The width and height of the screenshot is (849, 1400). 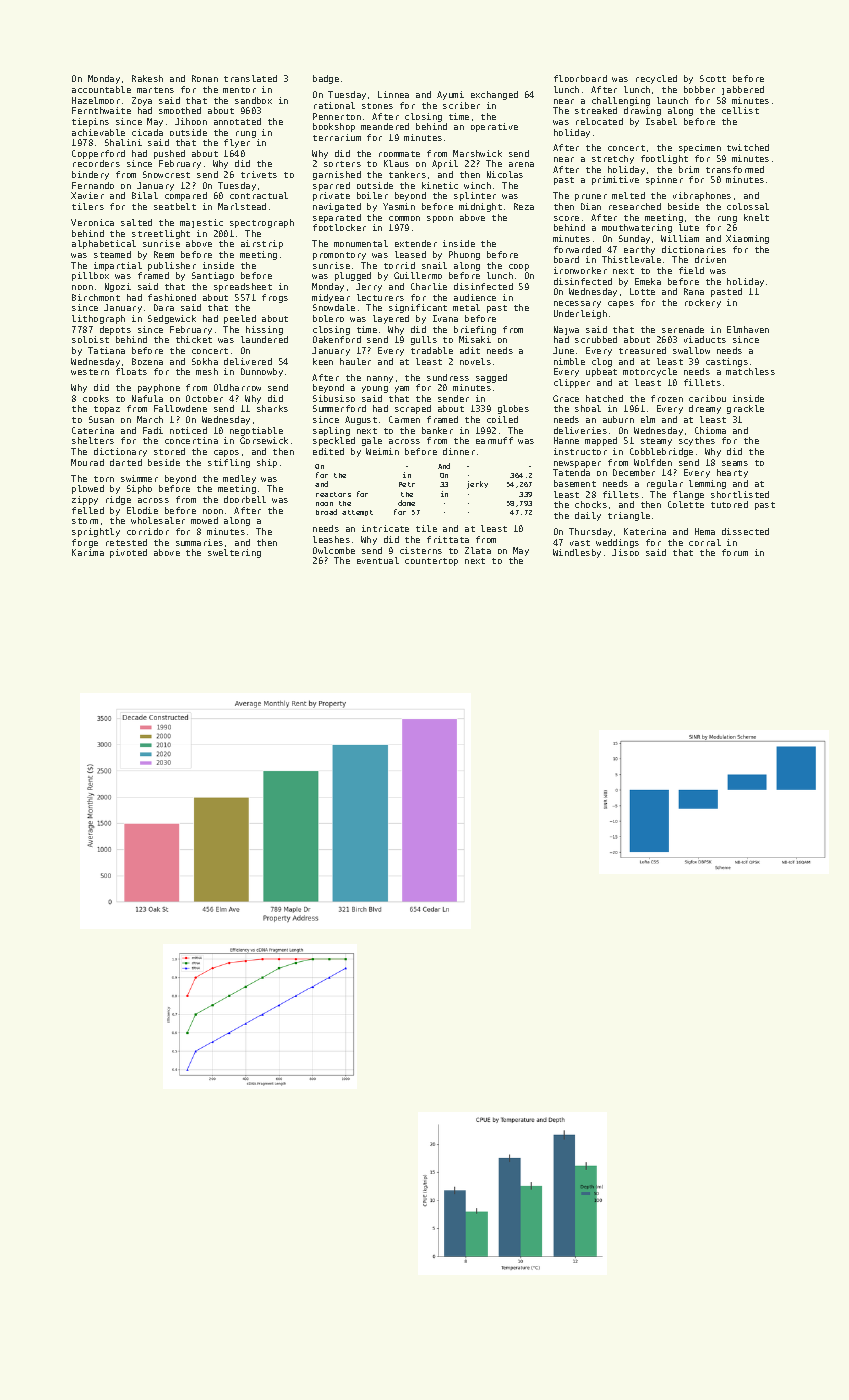 I want to click on corridor, so click(x=148, y=531).
